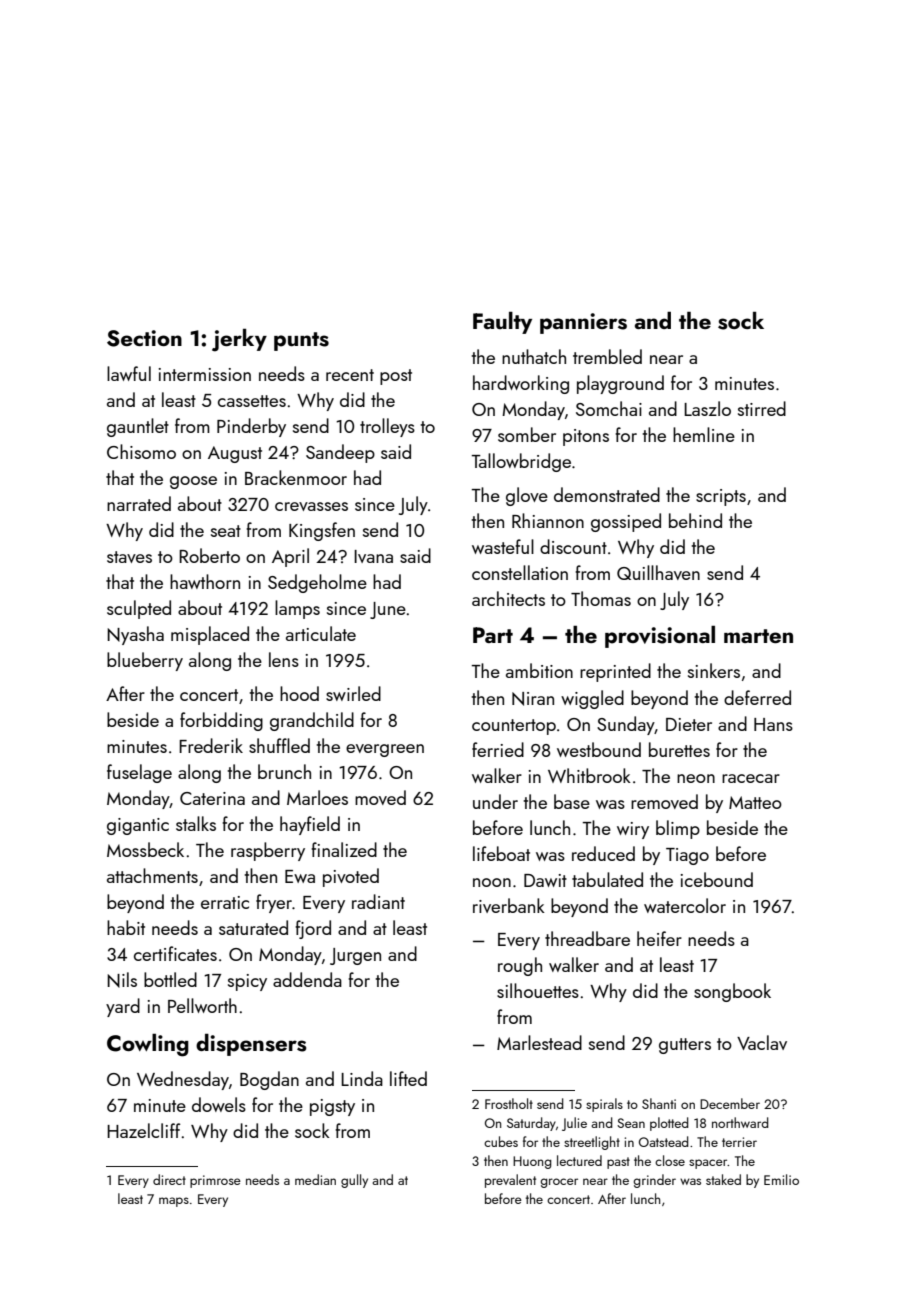  Describe the element at coordinates (388, 610) in the page. I see `June` at that location.
